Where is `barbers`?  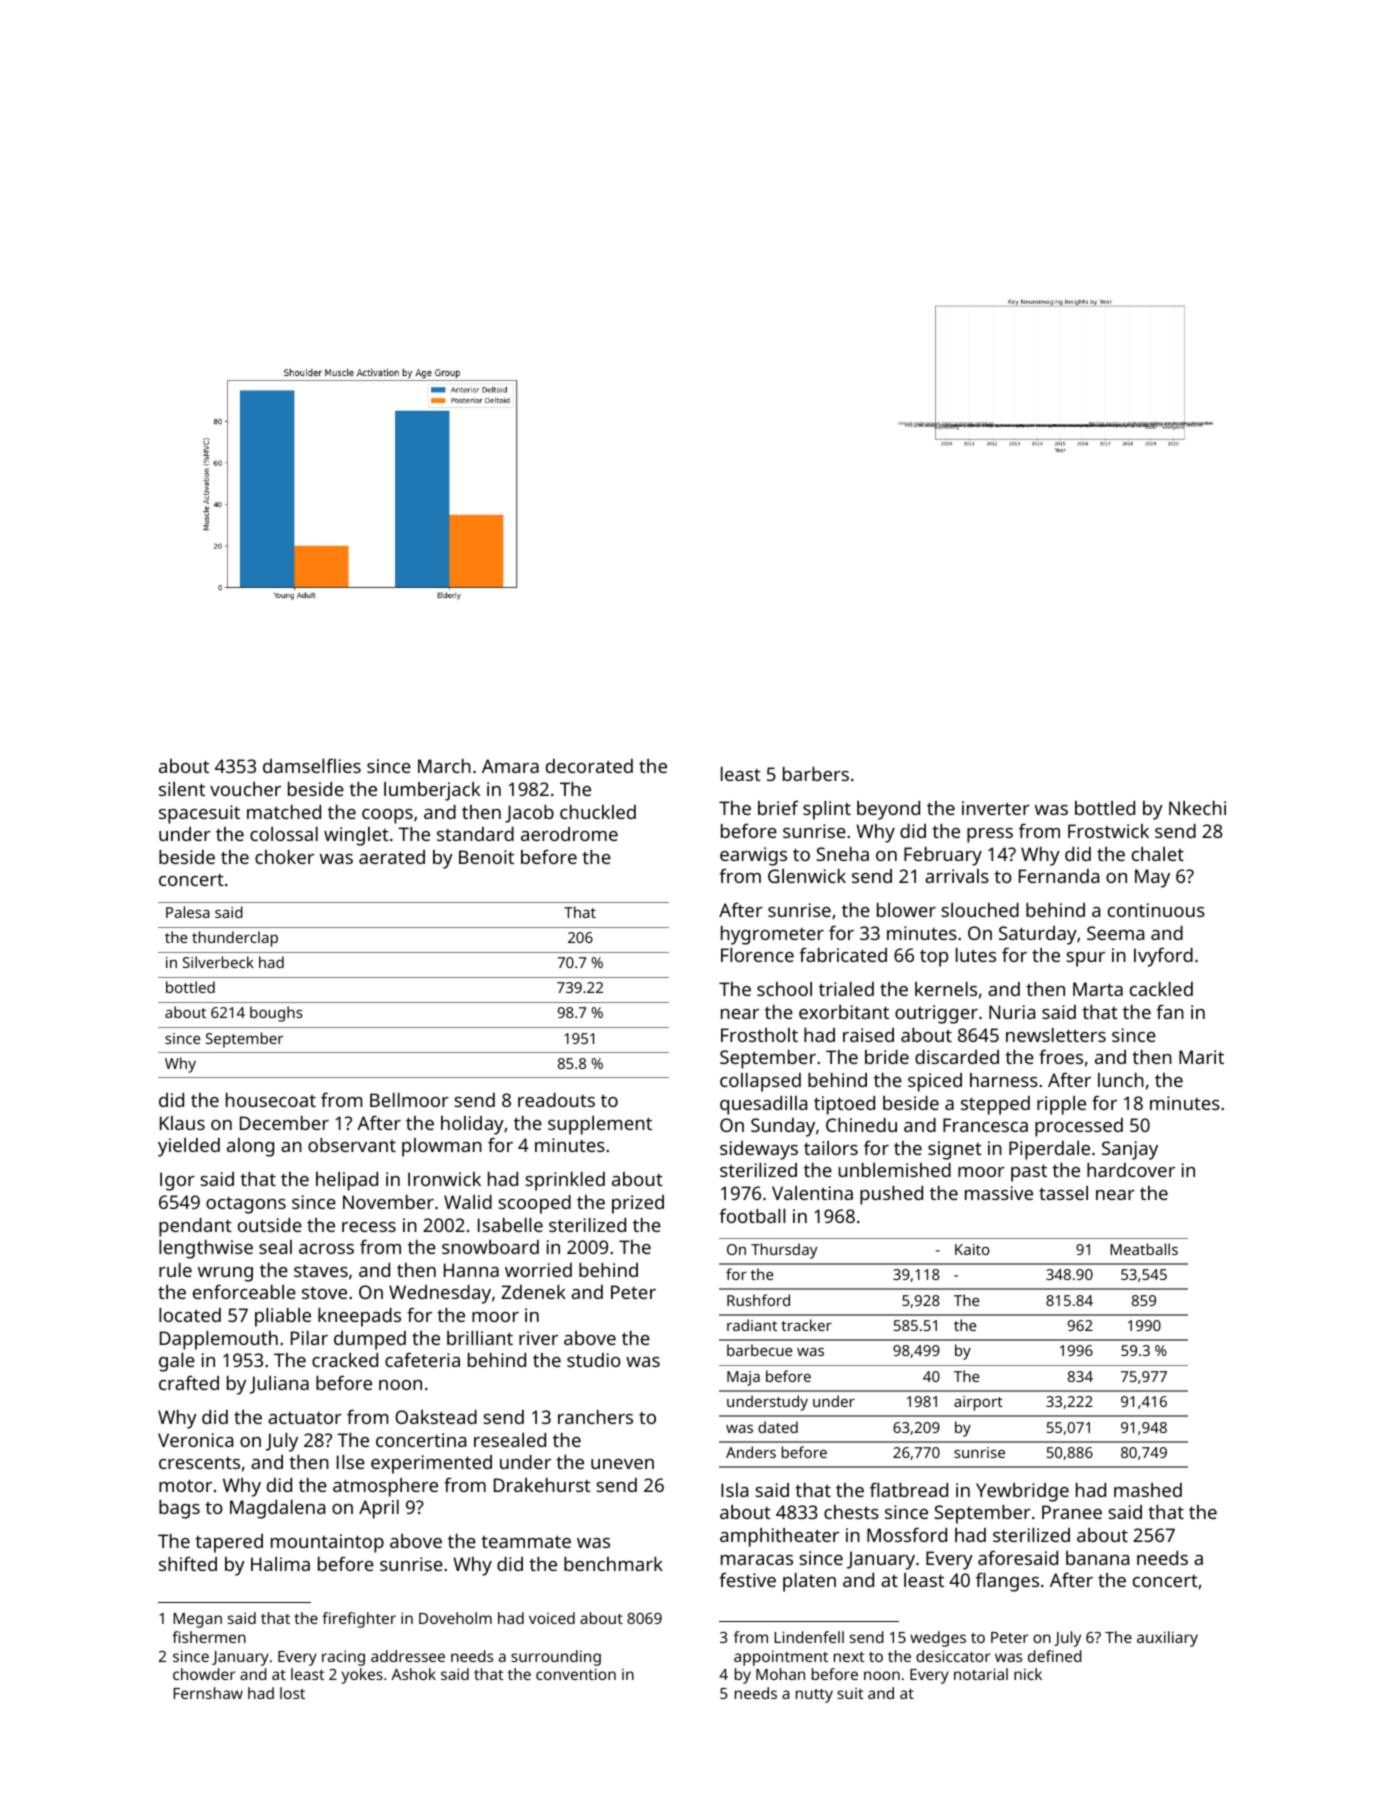
barbers is located at coordinates (816, 774).
